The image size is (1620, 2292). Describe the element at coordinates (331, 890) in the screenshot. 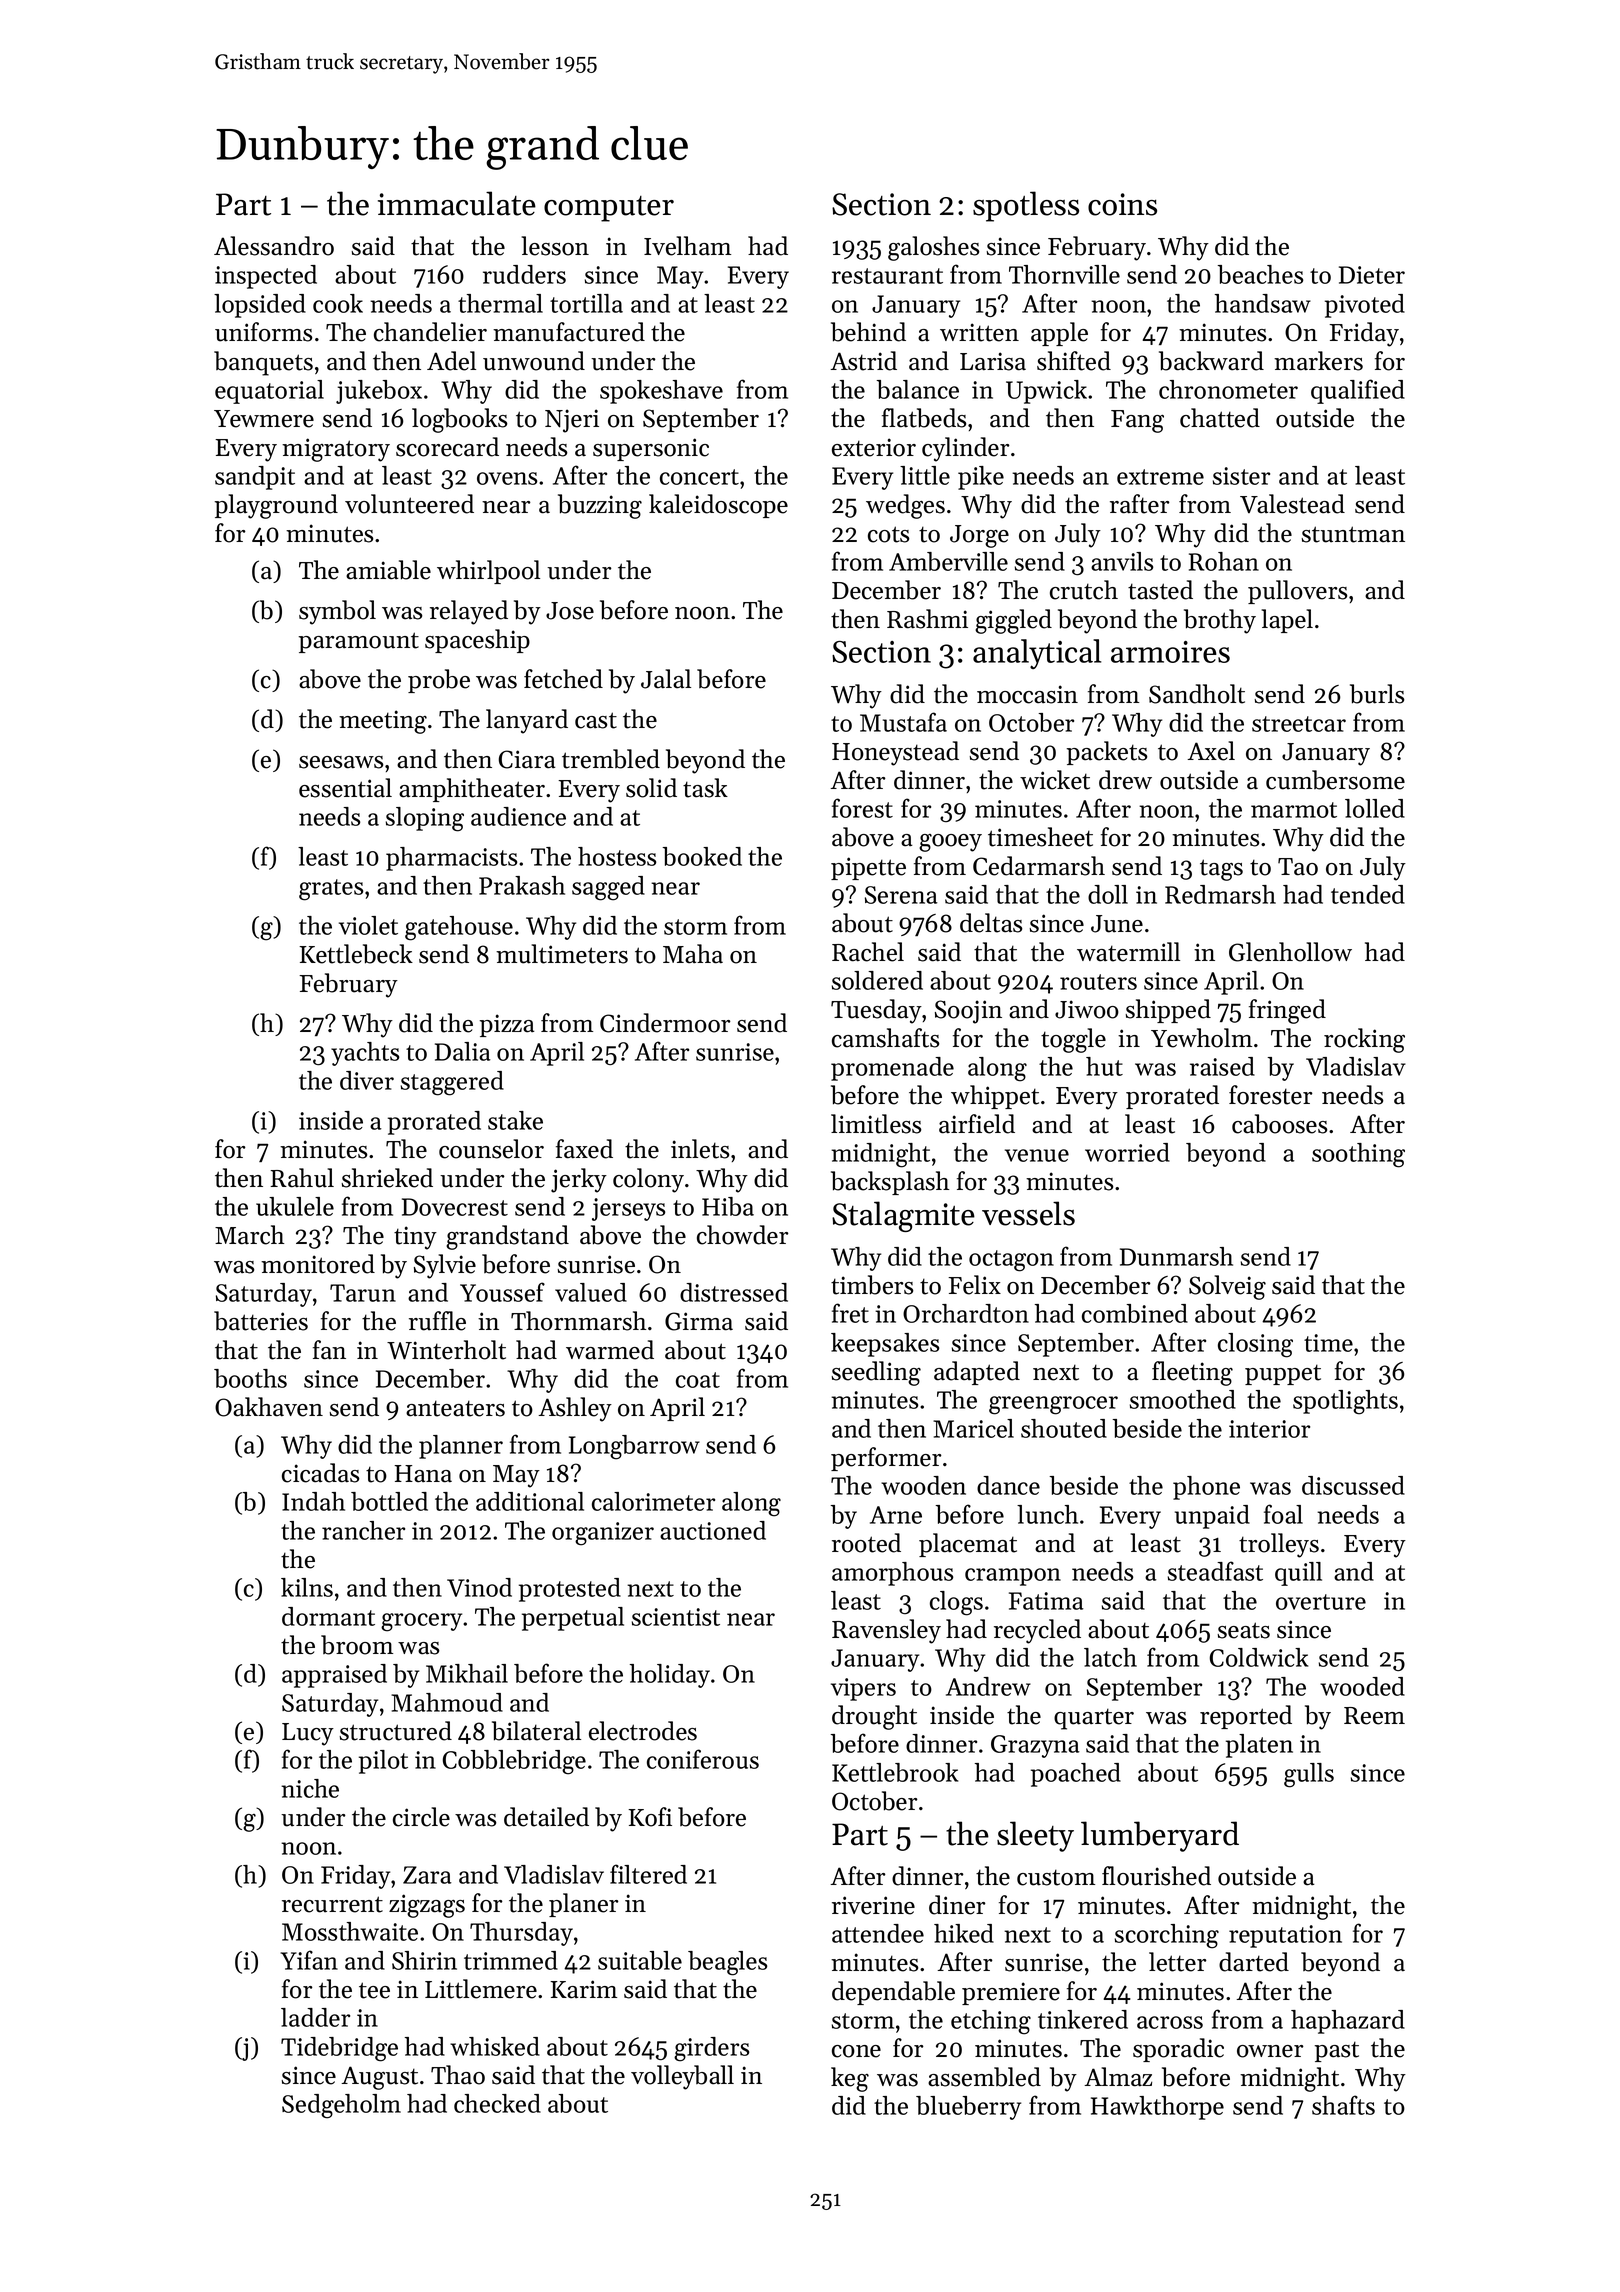

I see `grates` at that location.
